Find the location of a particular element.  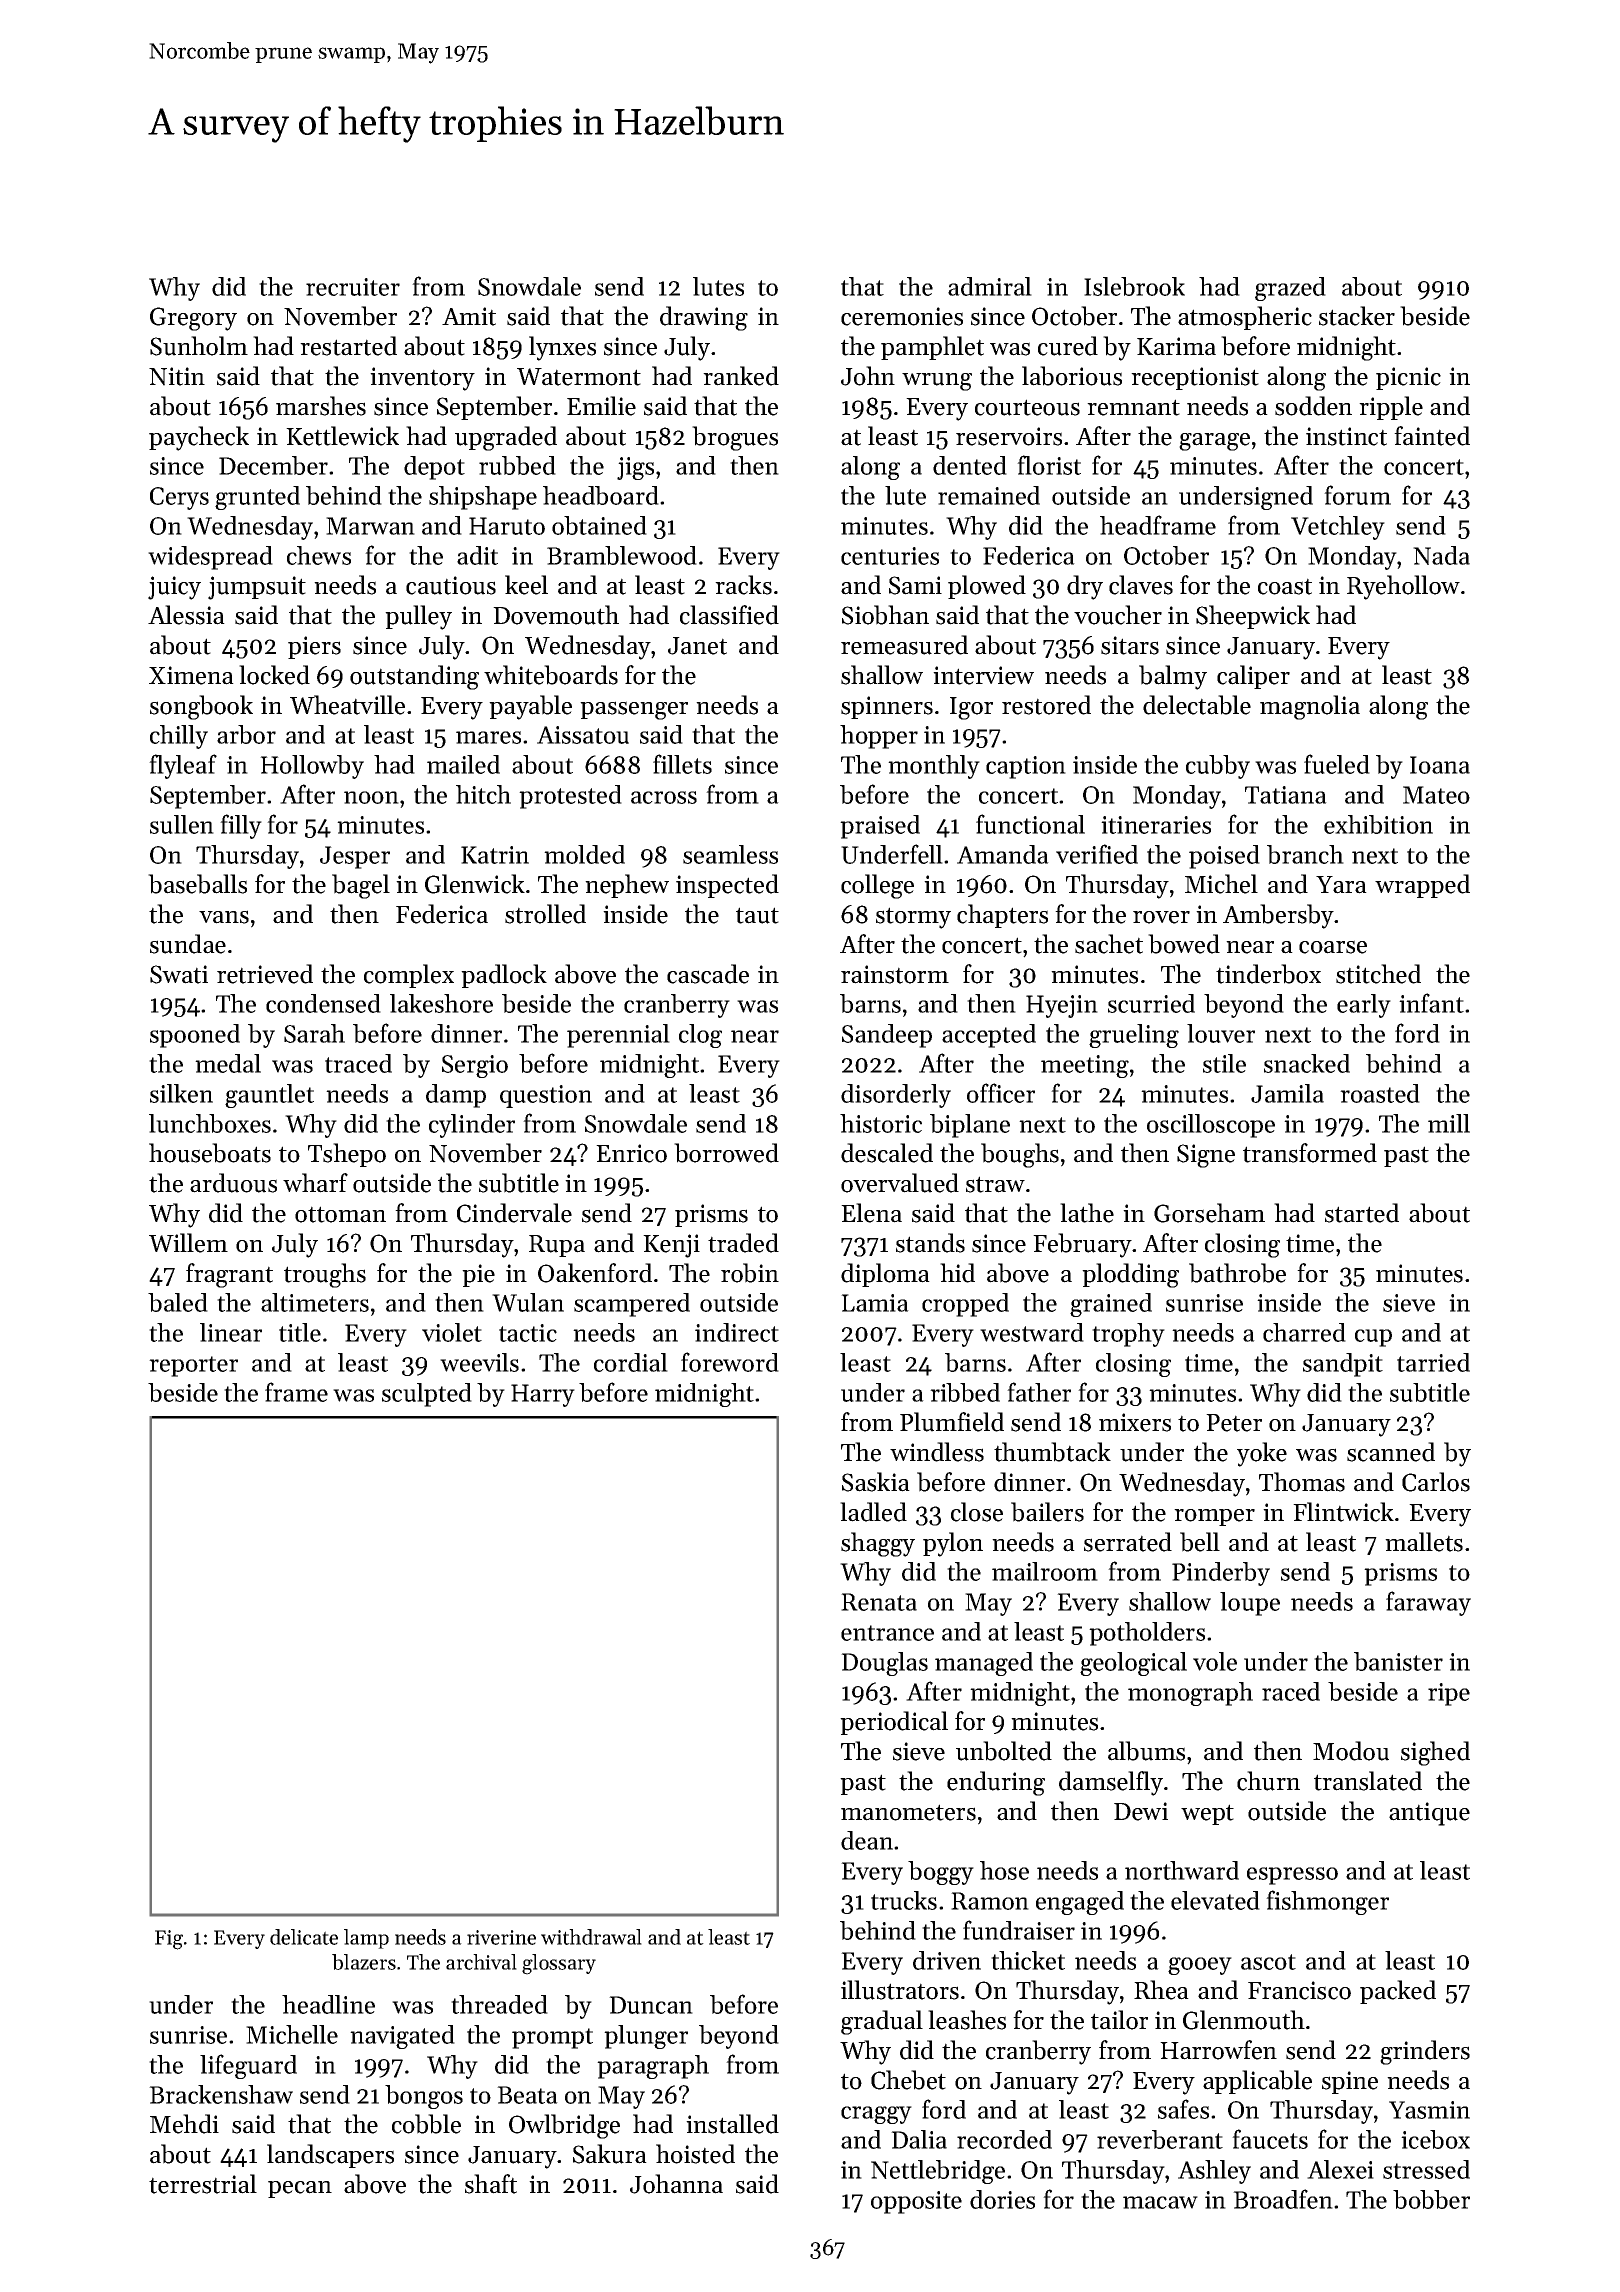

lamp is located at coordinates (366, 1939).
